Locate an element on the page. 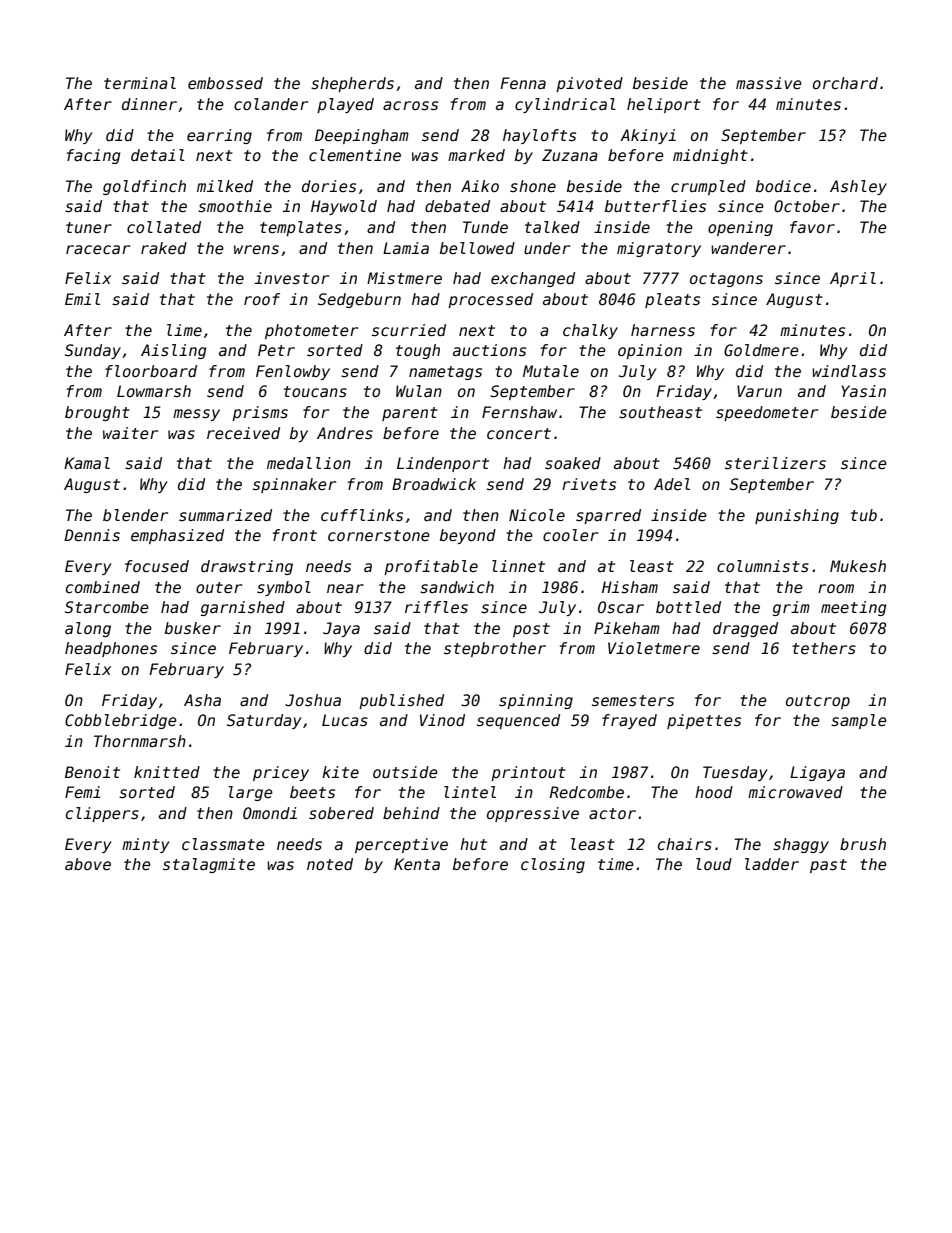  haylofts is located at coordinates (539, 136).
